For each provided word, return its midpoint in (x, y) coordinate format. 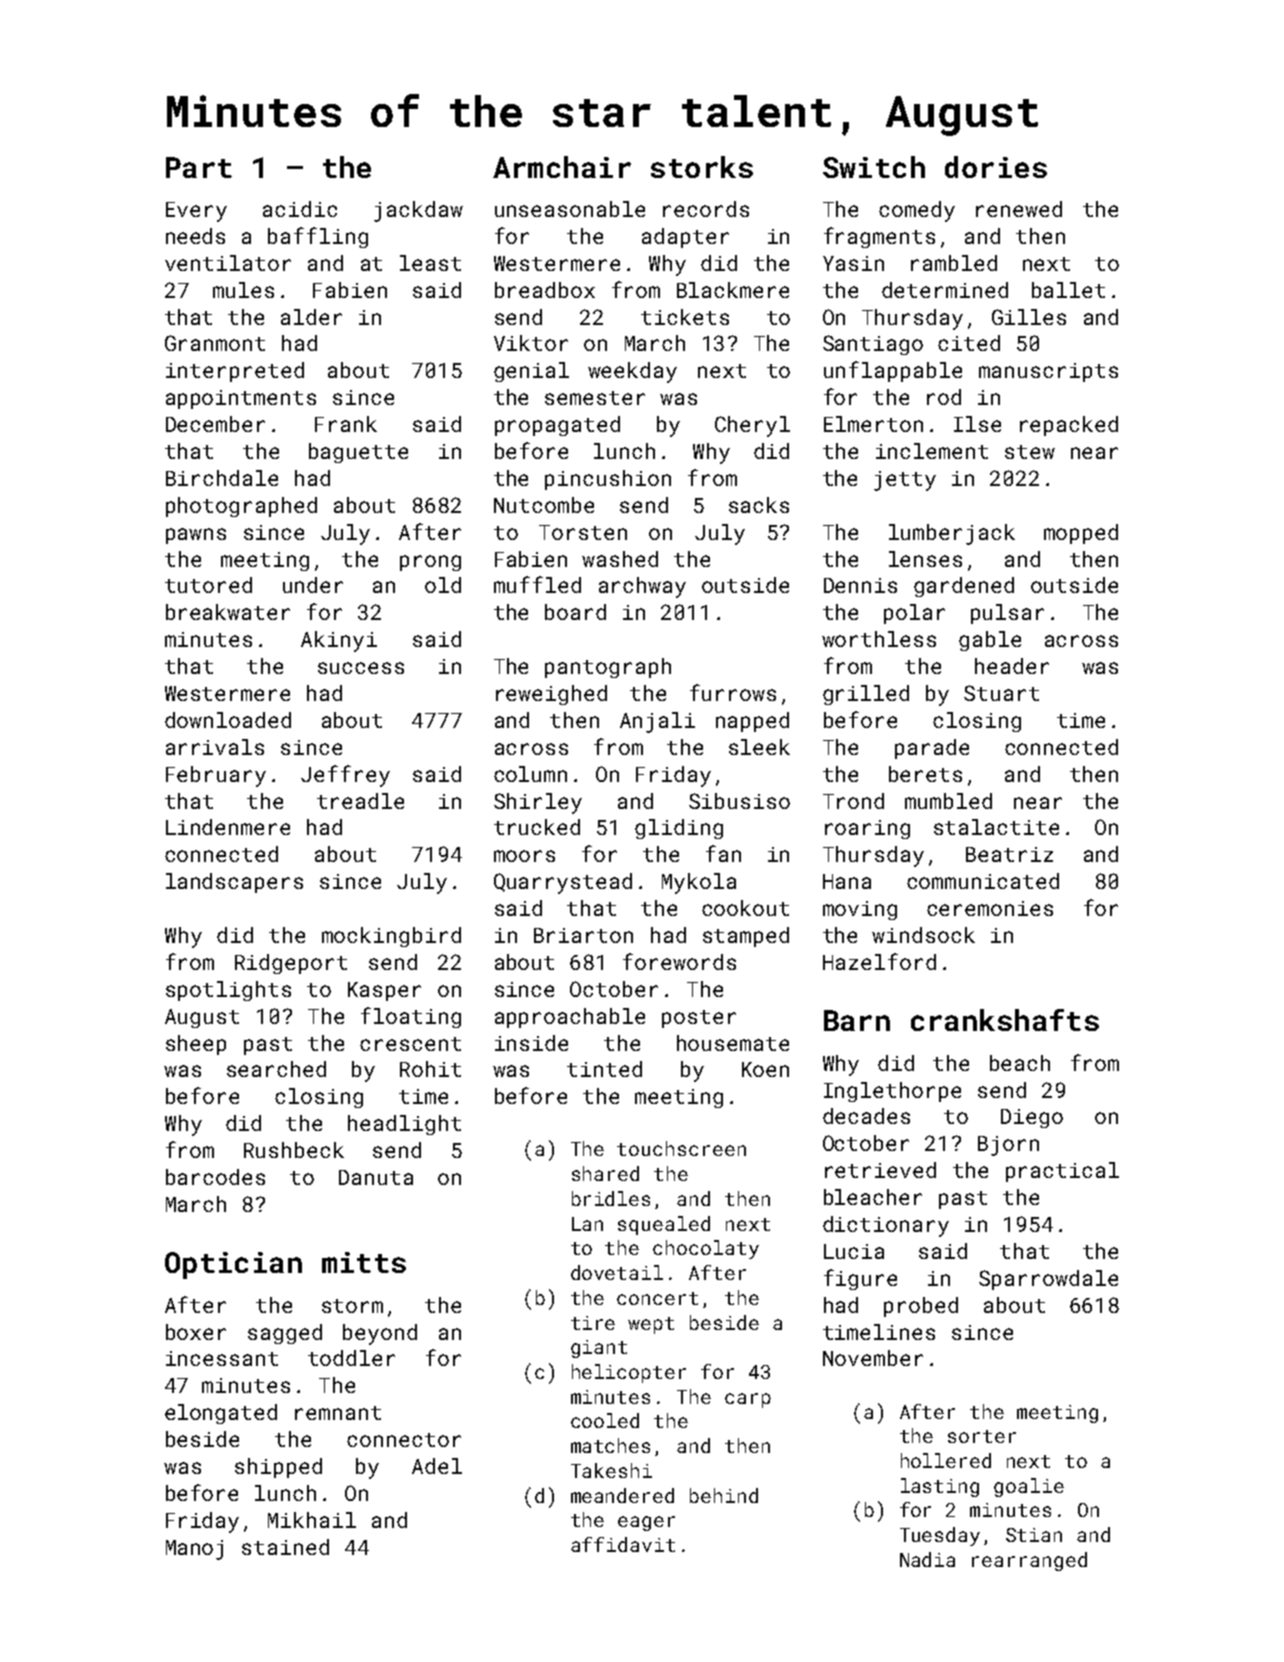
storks (702, 167)
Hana (847, 881)
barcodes (215, 1177)
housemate (733, 1043)
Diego (1032, 1118)
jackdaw (418, 211)
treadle (360, 801)
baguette (358, 453)
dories (996, 167)
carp (748, 1400)
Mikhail (312, 1520)
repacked (1069, 426)
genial (531, 372)
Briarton (583, 935)
